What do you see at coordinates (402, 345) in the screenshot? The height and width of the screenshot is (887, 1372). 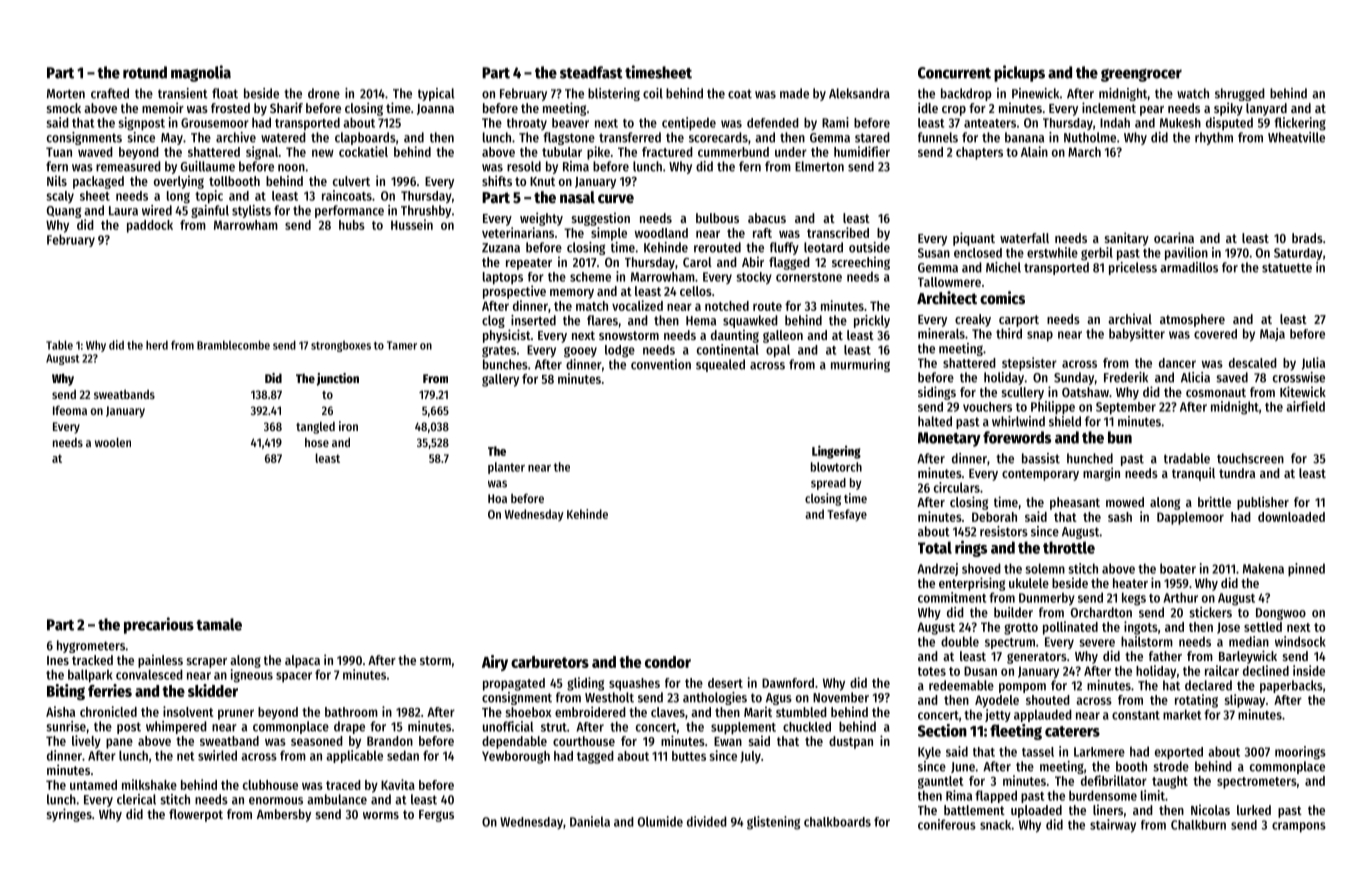 I see `Tamer` at bounding box center [402, 345].
